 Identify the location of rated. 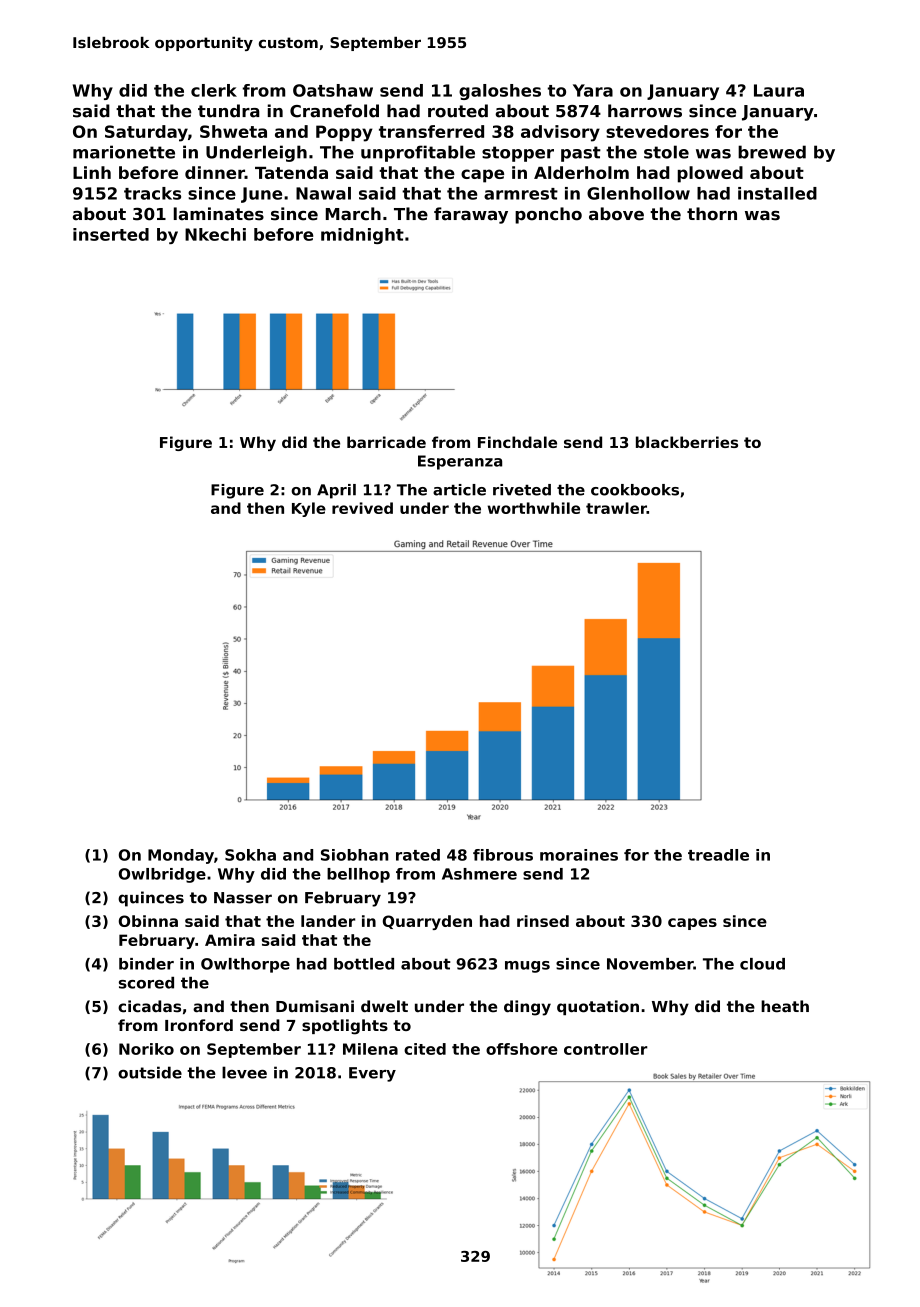
(418, 855).
